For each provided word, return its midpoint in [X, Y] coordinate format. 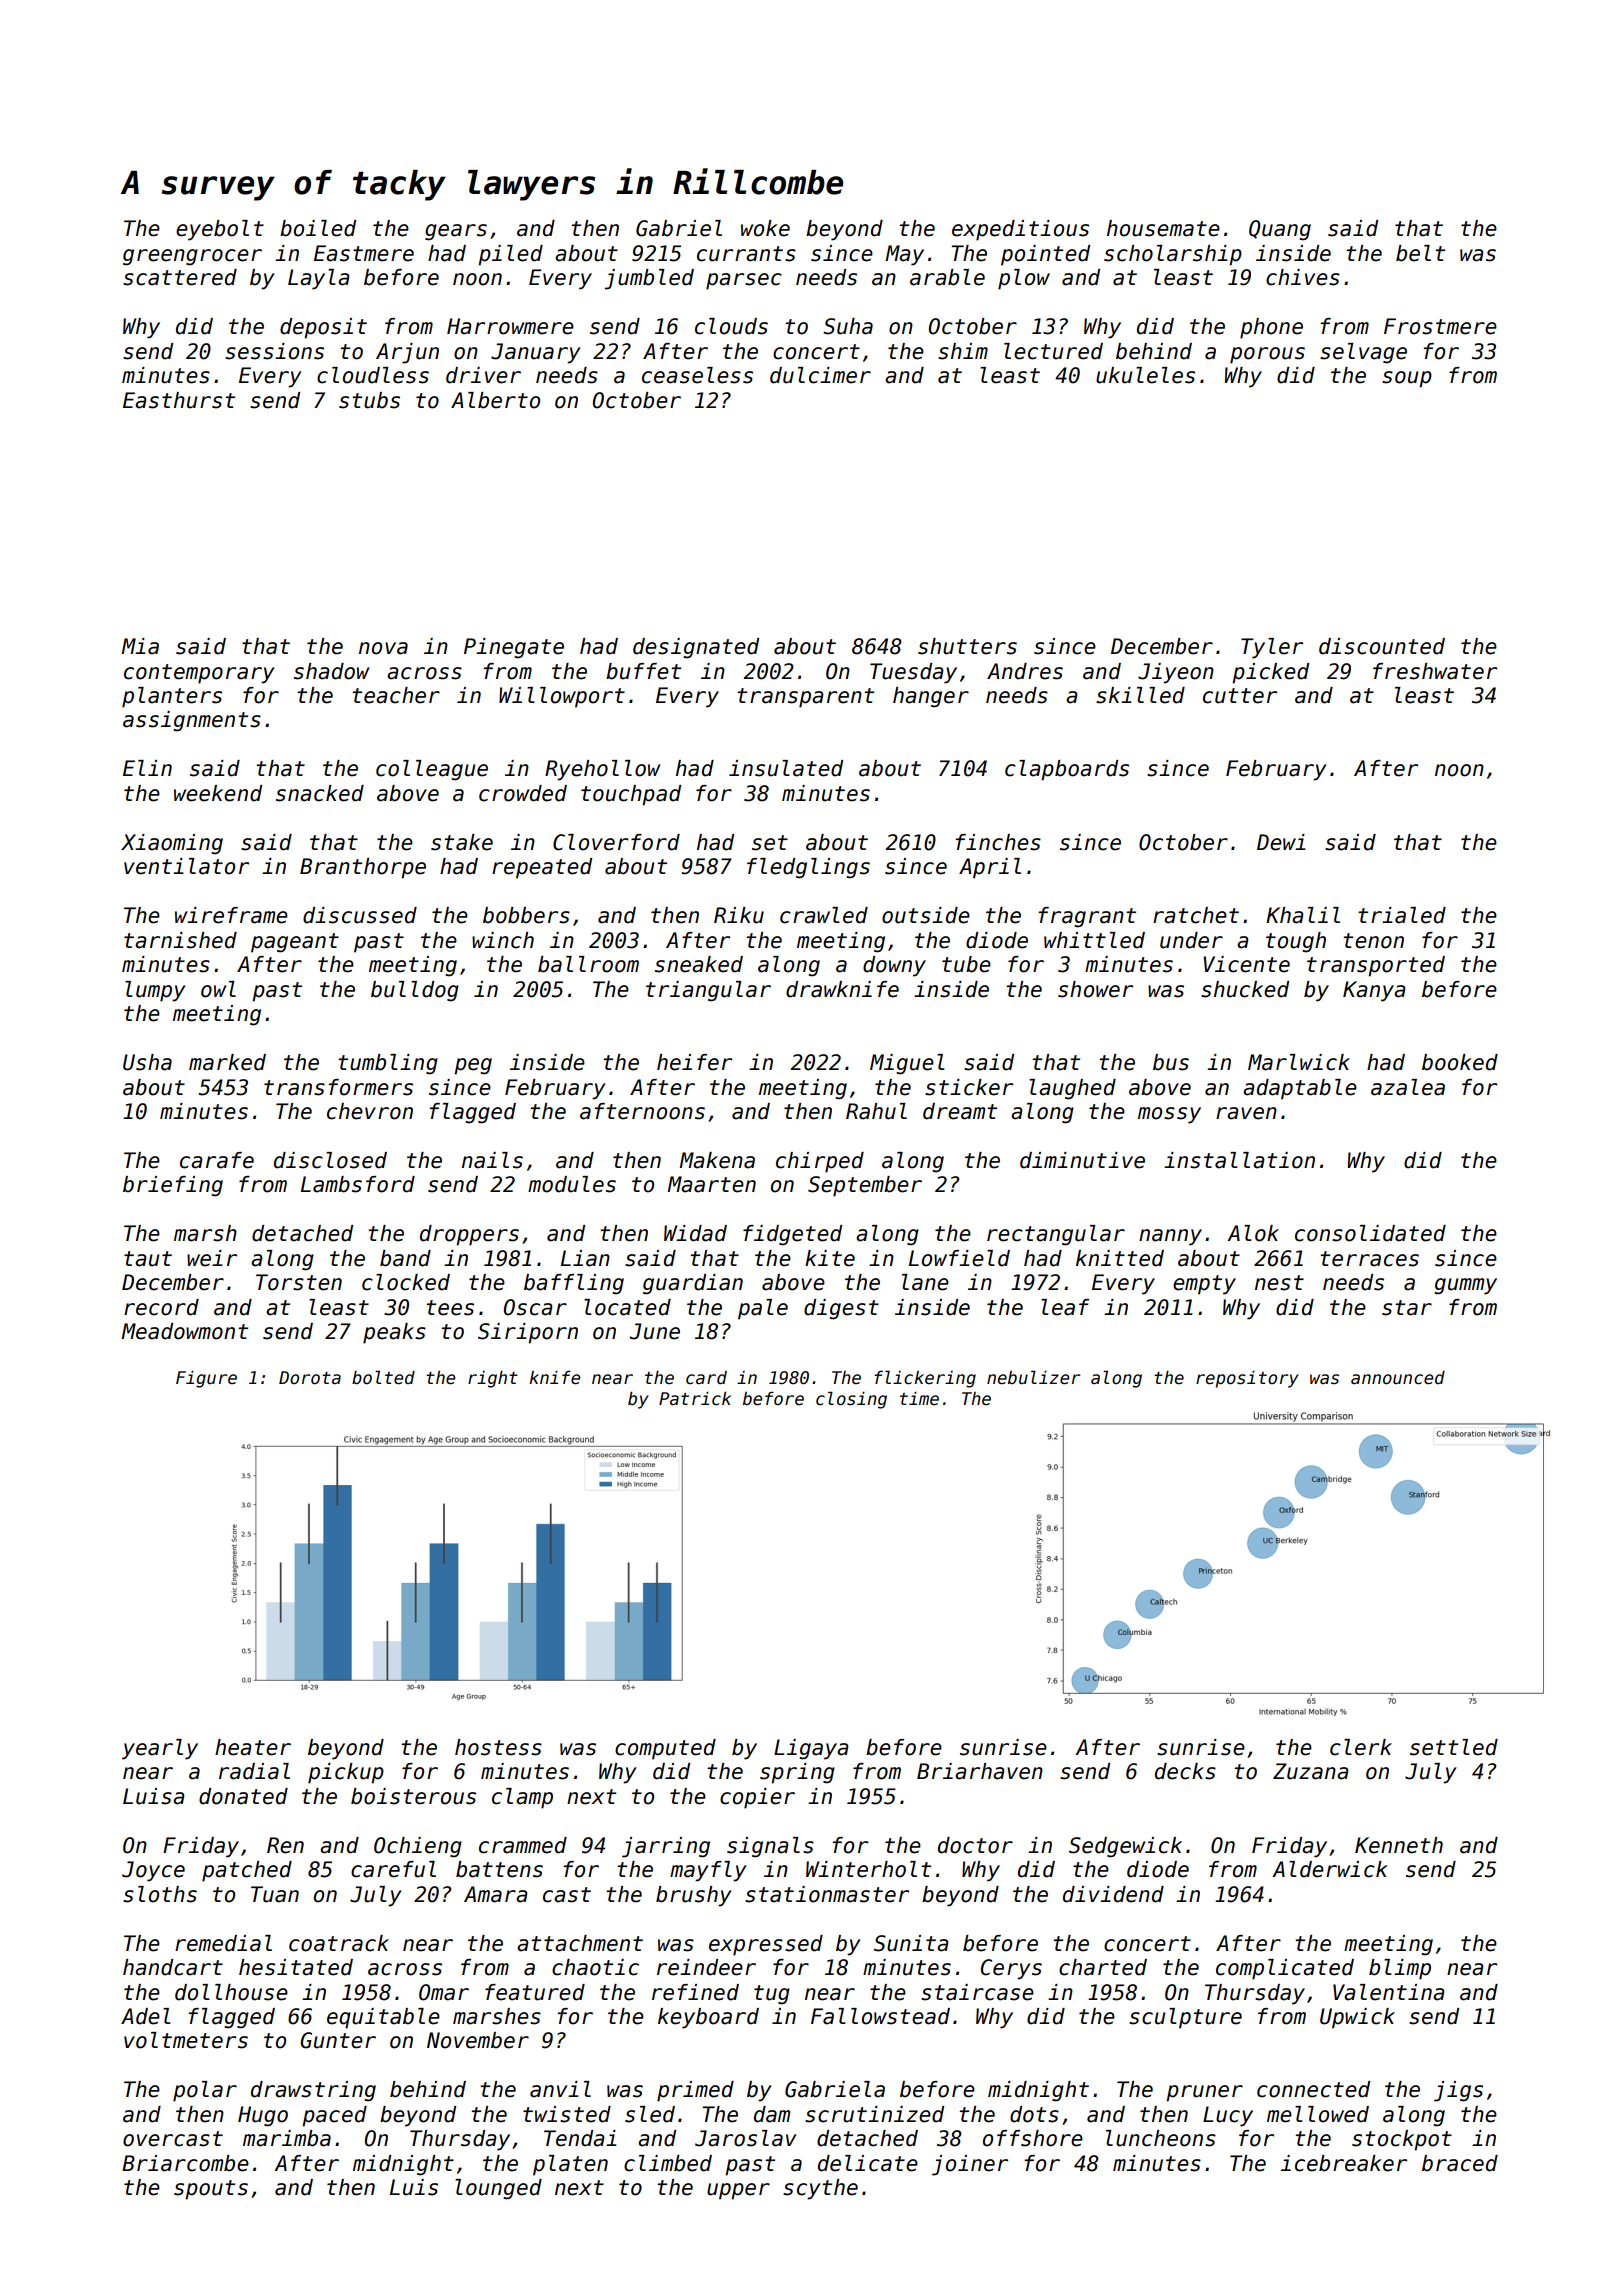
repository [1247, 1379]
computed [665, 1749]
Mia [140, 646]
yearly [160, 1749]
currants [746, 254]
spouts [211, 2190]
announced [1398, 1378]
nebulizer [1033, 1377]
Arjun [407, 353]
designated [696, 648]
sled [650, 2114]
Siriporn [528, 1333]
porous [1267, 355]
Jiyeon [1176, 673]
